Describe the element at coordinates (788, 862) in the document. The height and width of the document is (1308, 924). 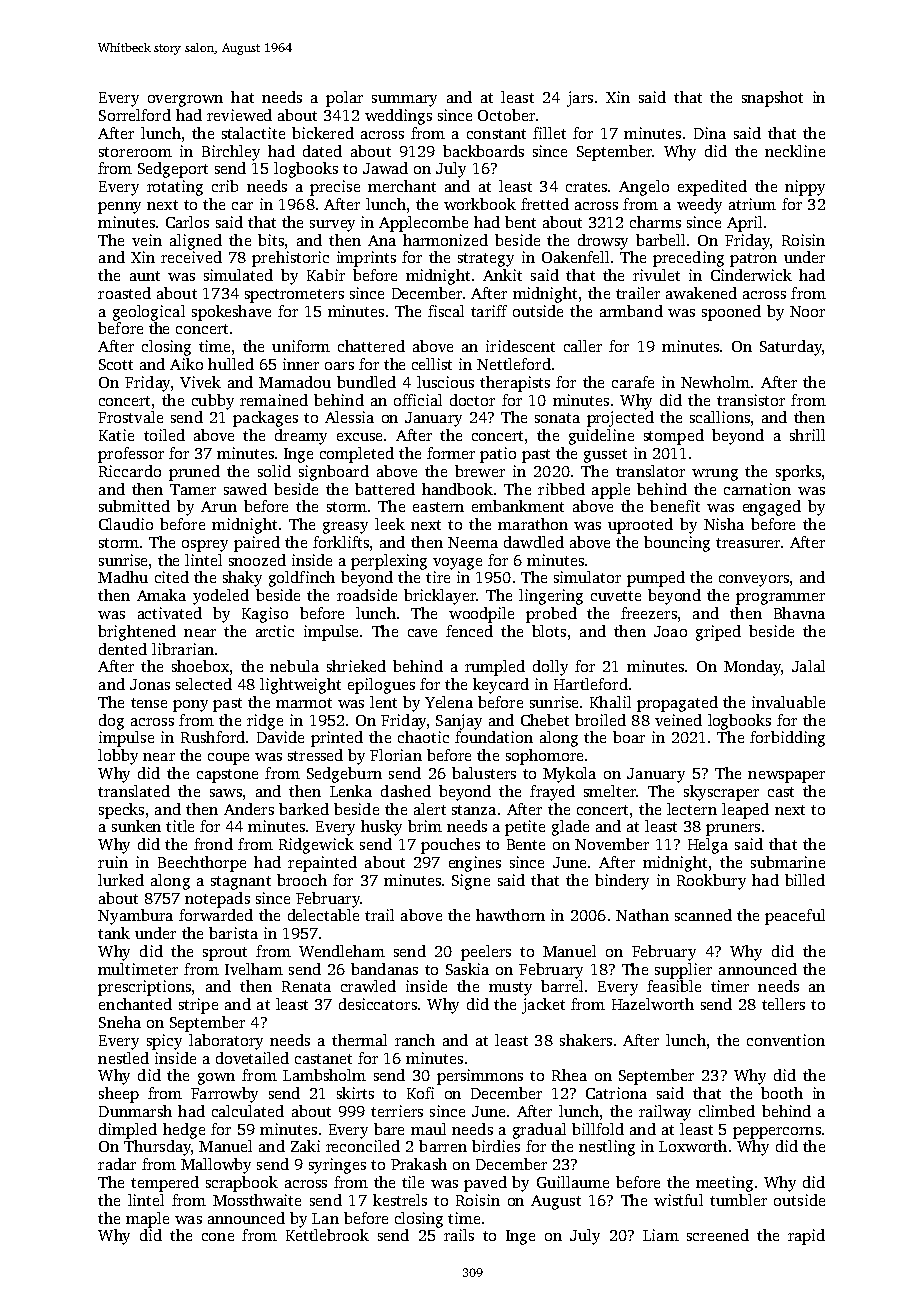
I see `submarine` at that location.
